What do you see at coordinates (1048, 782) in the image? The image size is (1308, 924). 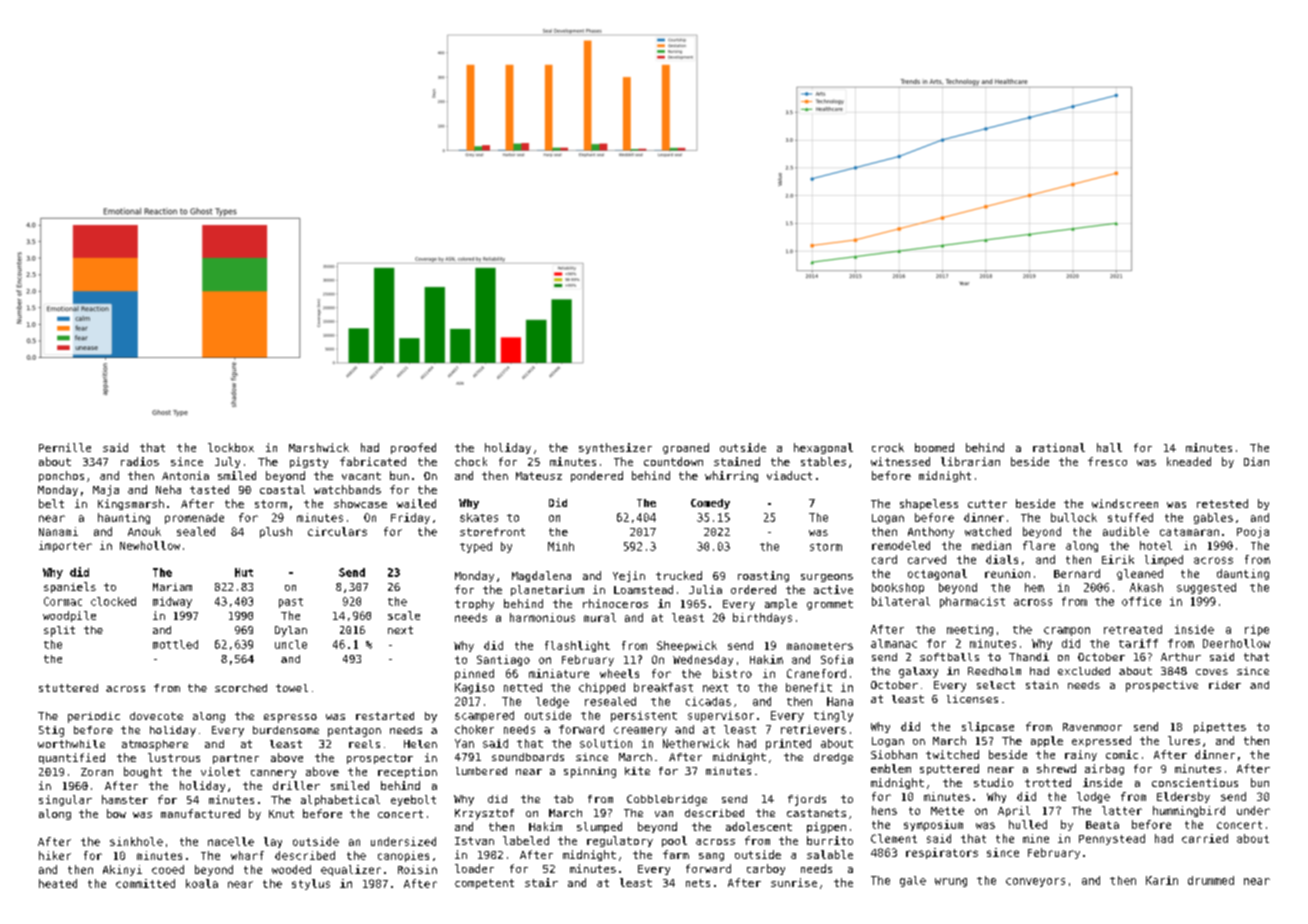 I see `trotted` at bounding box center [1048, 782].
